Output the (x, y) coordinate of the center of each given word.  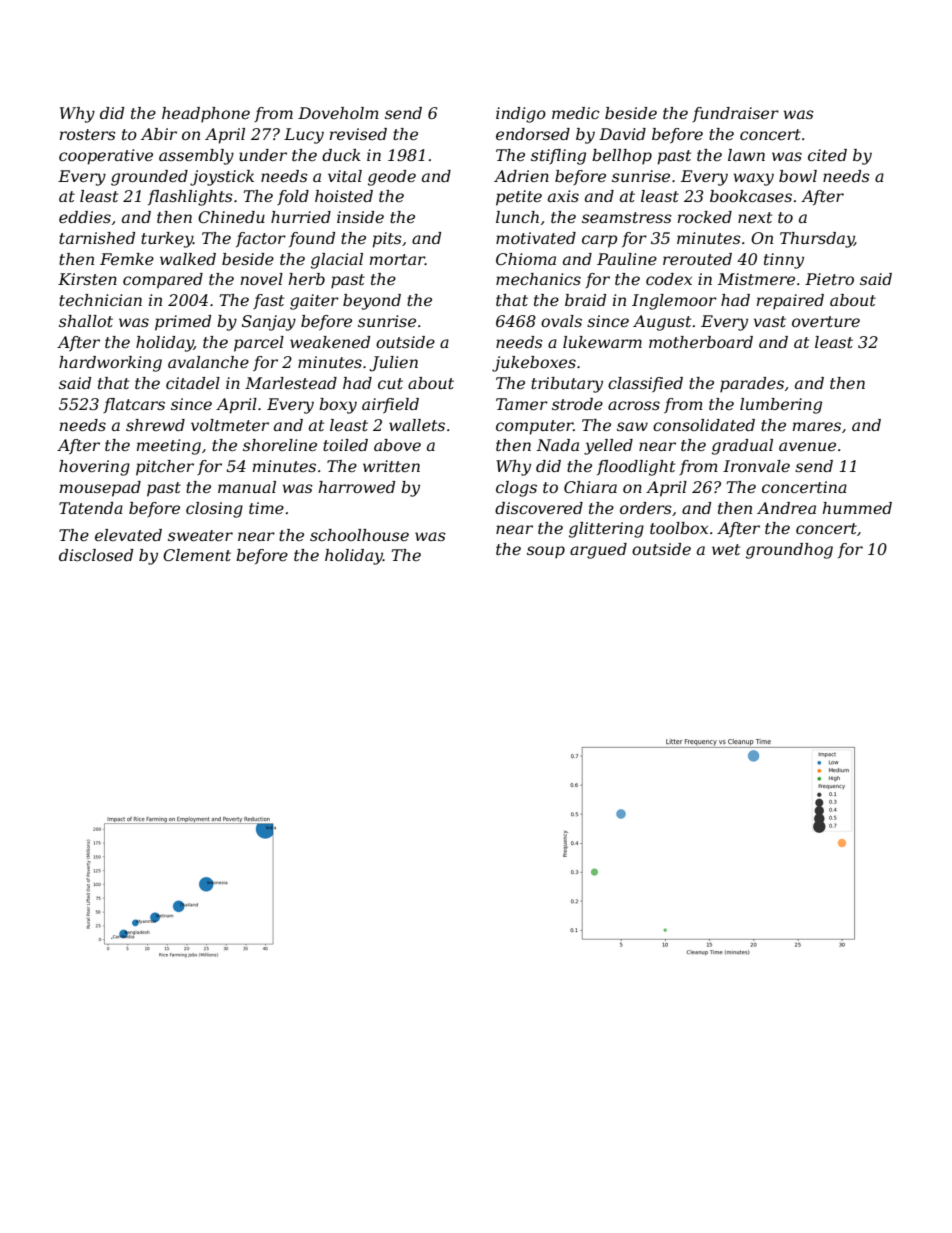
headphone (206, 115)
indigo (521, 115)
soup (546, 552)
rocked (705, 217)
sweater (200, 535)
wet (726, 549)
